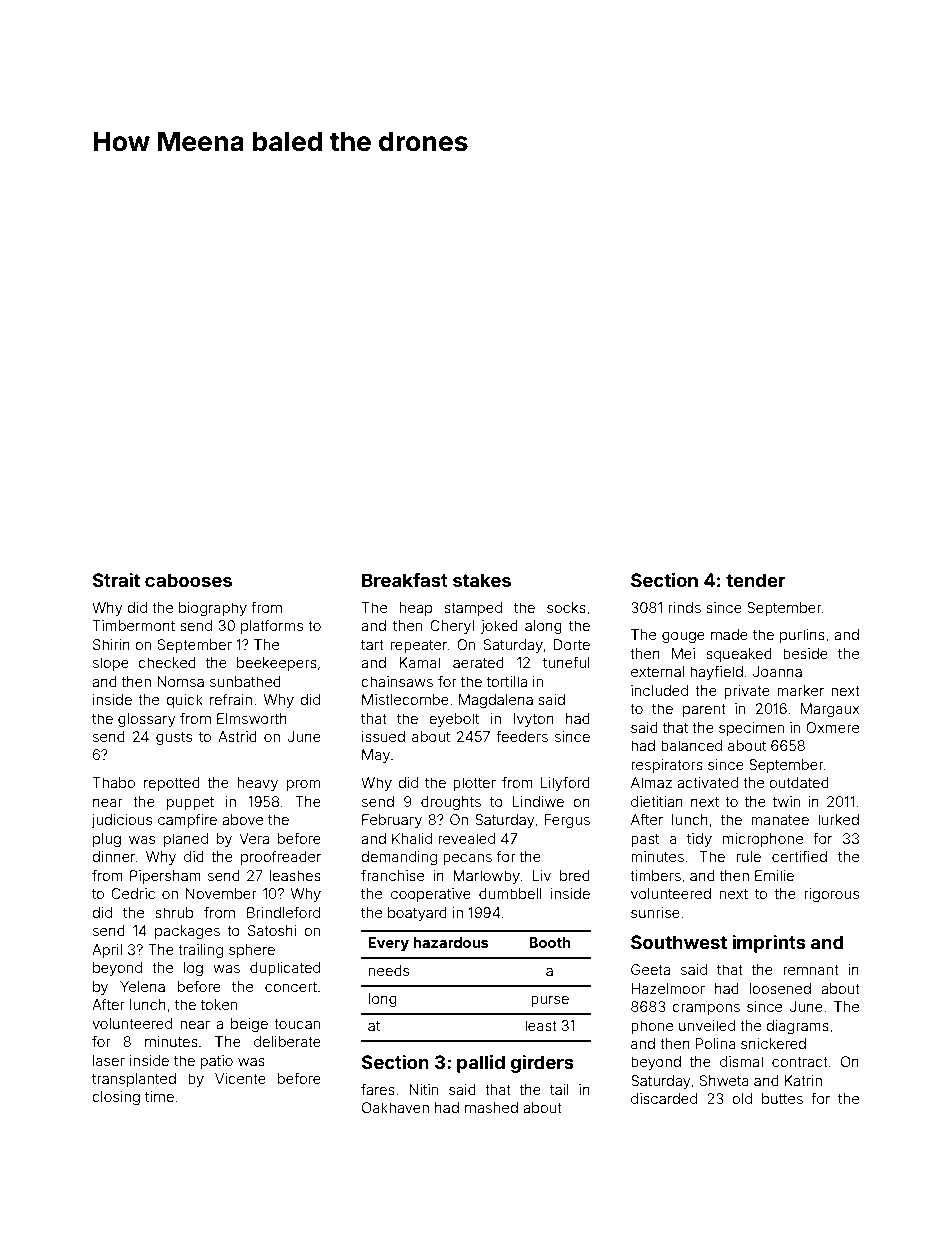 This document has height=1233, width=952. Describe the element at coordinates (786, 801) in the document. I see `twin` at that location.
